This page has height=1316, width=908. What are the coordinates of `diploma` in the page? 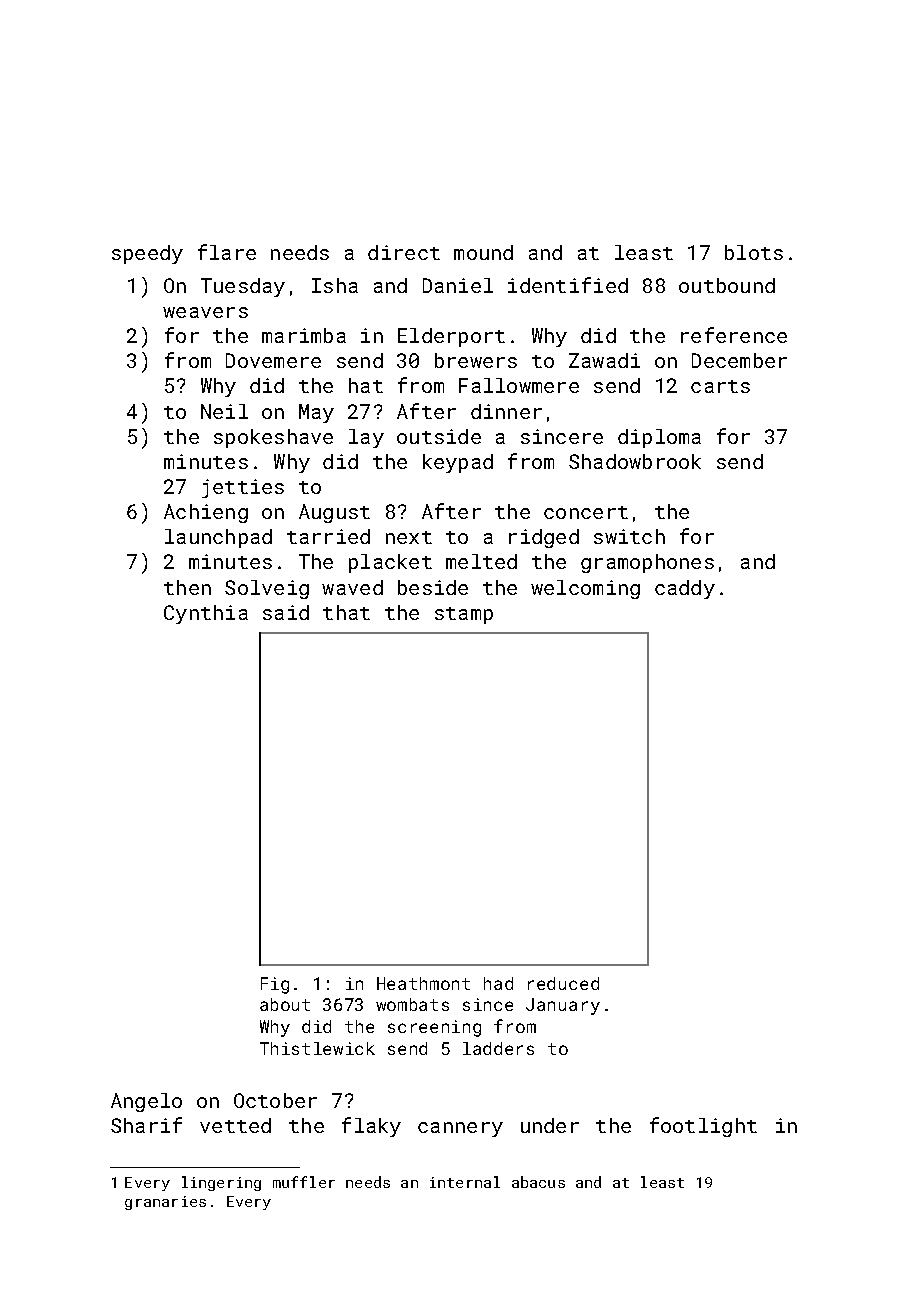 It's located at (659, 438).
